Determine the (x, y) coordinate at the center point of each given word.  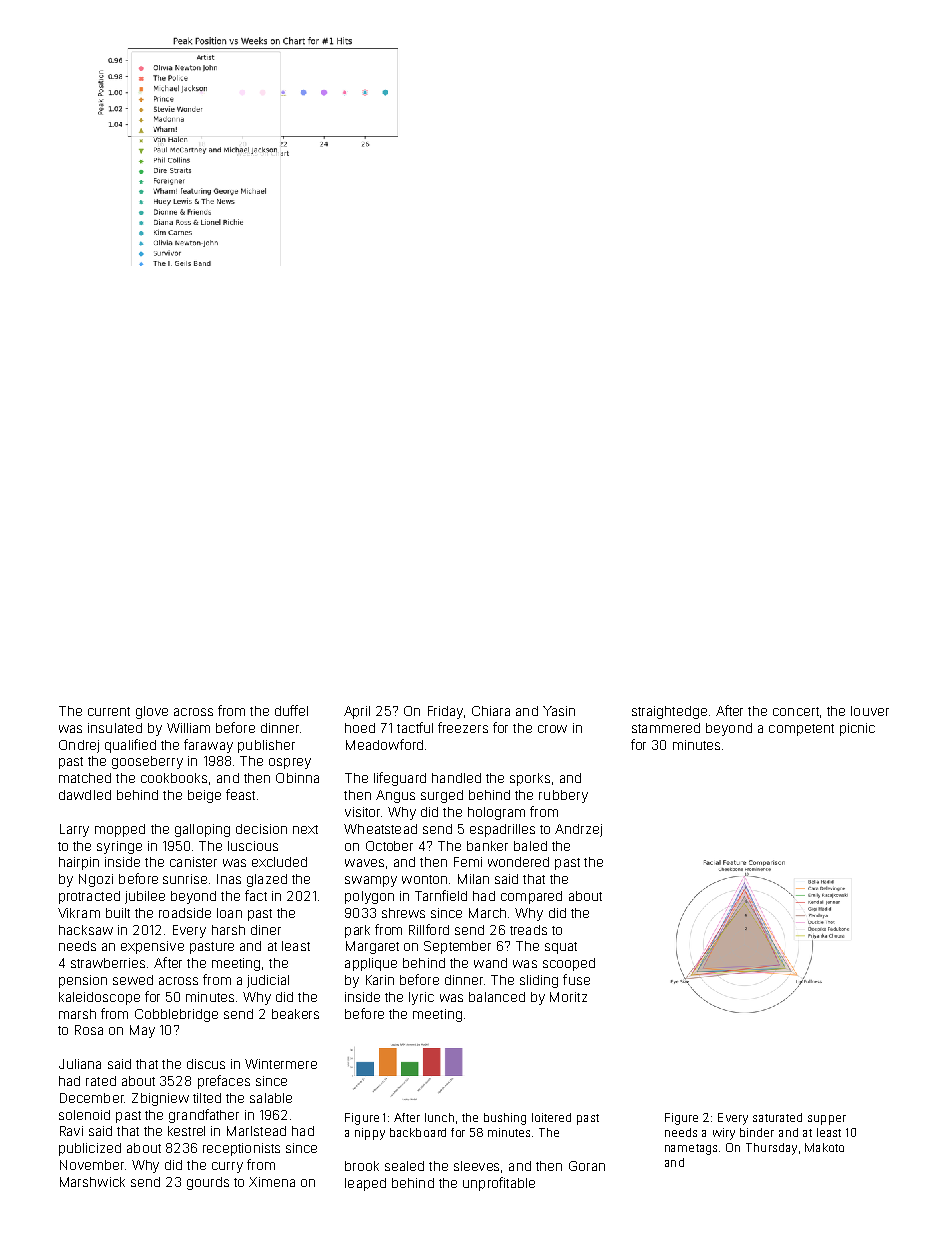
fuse (576, 979)
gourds (208, 1183)
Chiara (491, 711)
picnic (857, 729)
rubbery (563, 796)
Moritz (568, 997)
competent (801, 730)
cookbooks (174, 778)
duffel (291, 710)
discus (206, 1064)
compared (531, 897)
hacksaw (86, 930)
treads (528, 930)
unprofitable (499, 1184)
